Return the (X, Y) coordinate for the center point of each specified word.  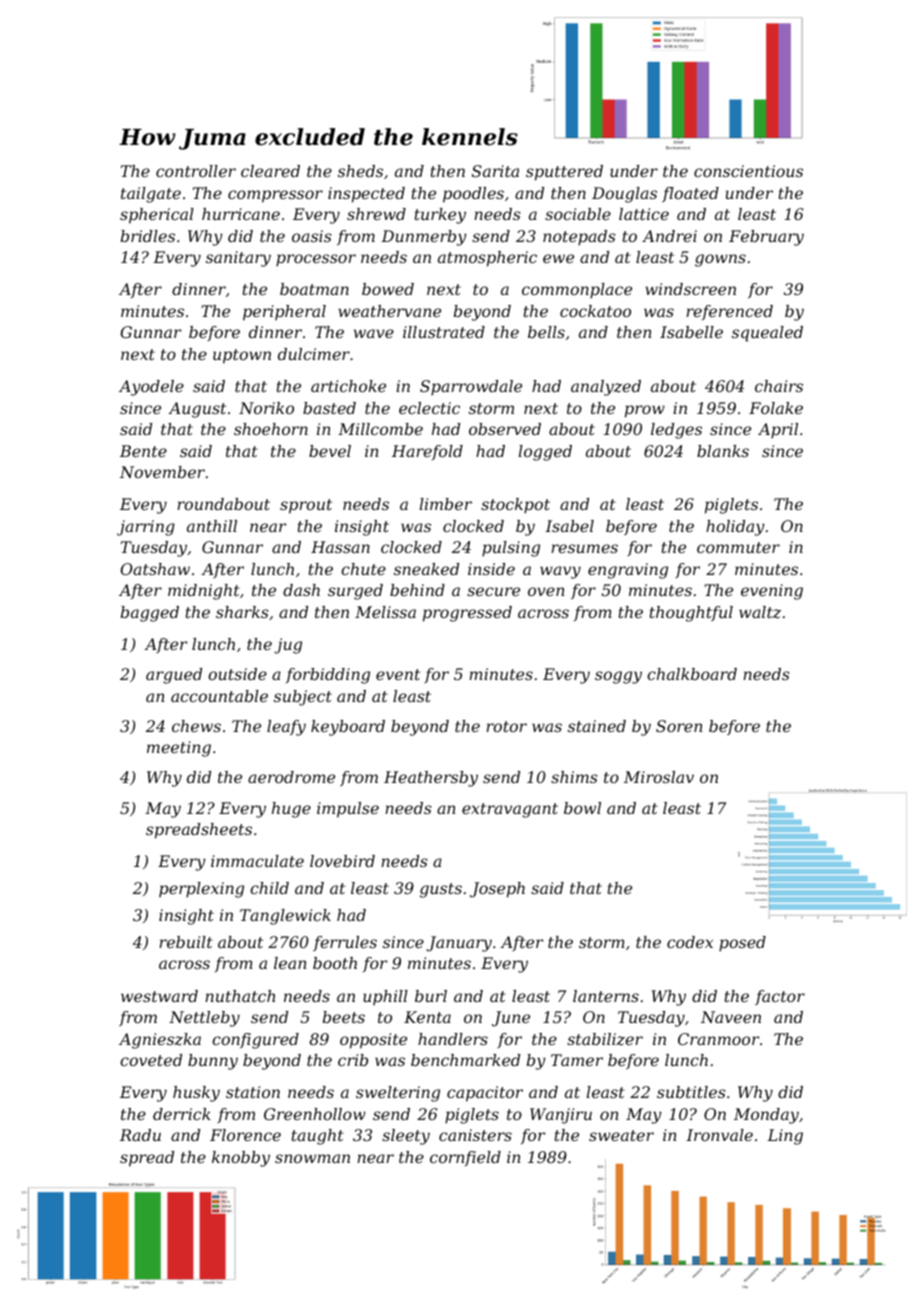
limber (446, 504)
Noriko (266, 408)
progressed (467, 614)
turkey (440, 216)
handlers (453, 1039)
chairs (779, 386)
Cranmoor (718, 1039)
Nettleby (204, 1019)
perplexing (201, 890)
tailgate (151, 195)
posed (742, 944)
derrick (182, 1114)
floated (690, 194)
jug (288, 646)
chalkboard (692, 674)
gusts (441, 890)
